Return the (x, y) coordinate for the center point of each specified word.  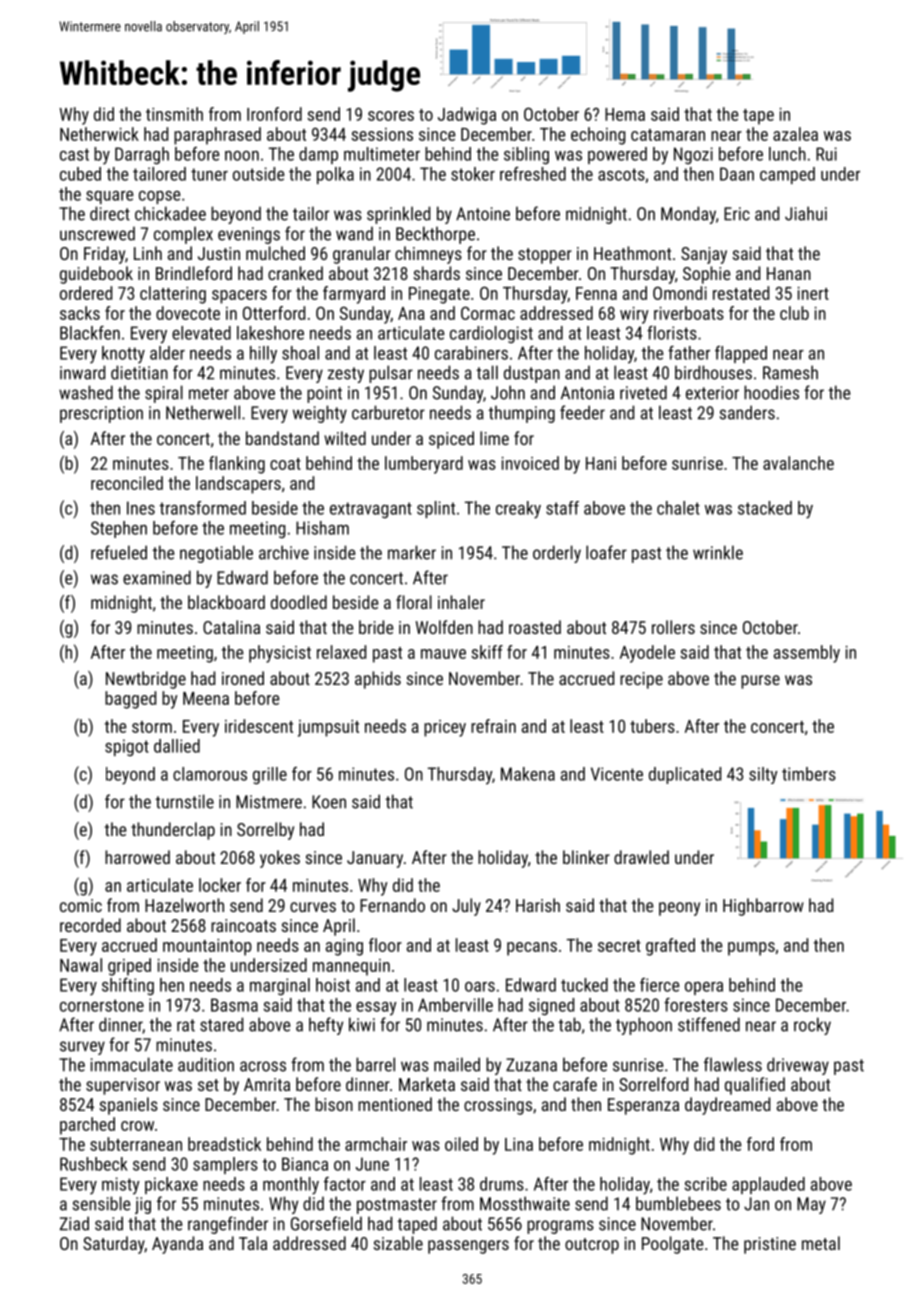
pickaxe (171, 1185)
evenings (249, 235)
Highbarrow (763, 907)
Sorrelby (265, 831)
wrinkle (718, 552)
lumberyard (424, 465)
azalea (795, 134)
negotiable (216, 554)
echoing (598, 136)
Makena (528, 774)
